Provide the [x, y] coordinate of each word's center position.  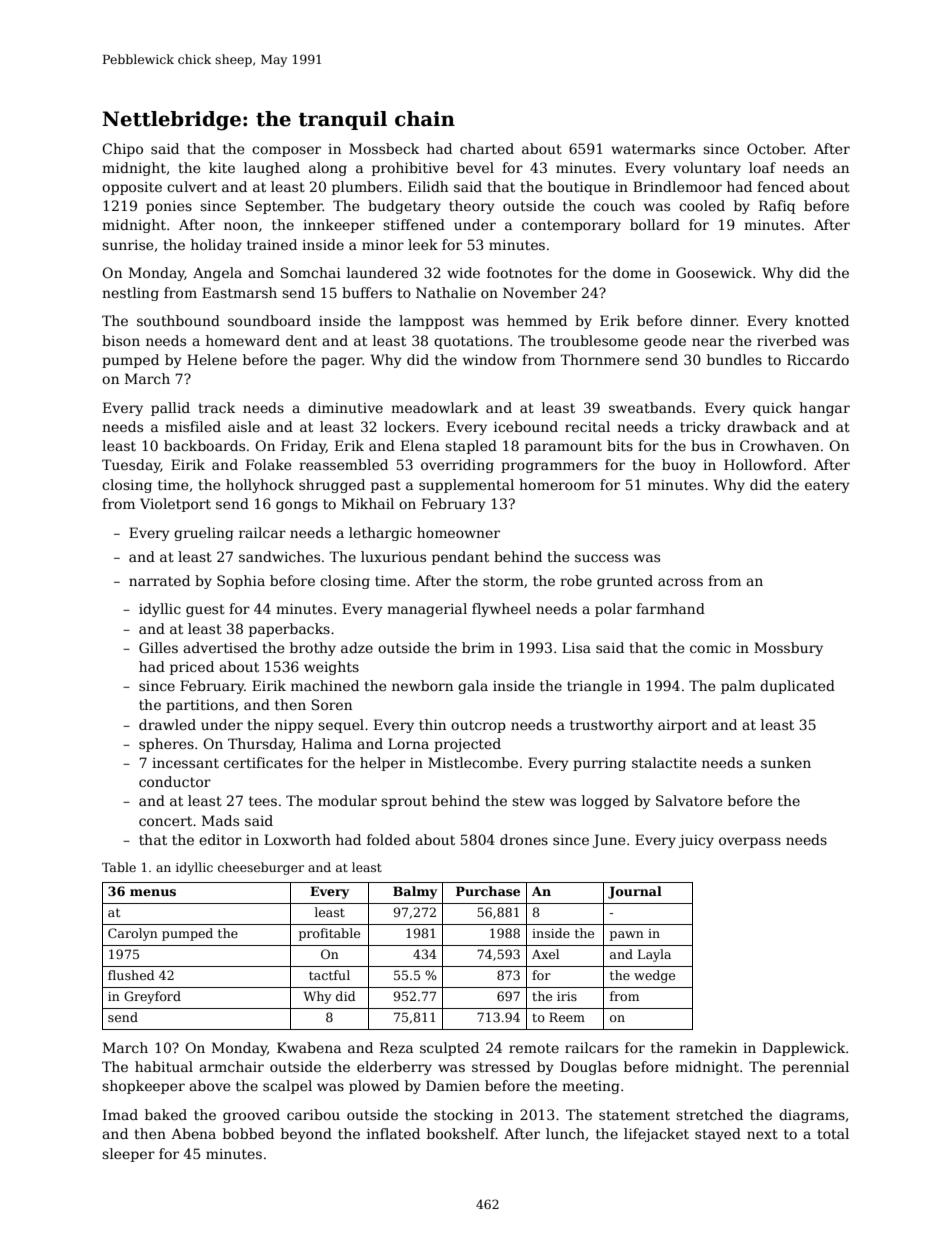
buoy [679, 466]
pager [341, 362]
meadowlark [434, 407]
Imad [120, 1114]
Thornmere [599, 359]
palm [738, 687]
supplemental [466, 486]
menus [153, 892]
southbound [178, 320]
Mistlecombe [473, 762]
